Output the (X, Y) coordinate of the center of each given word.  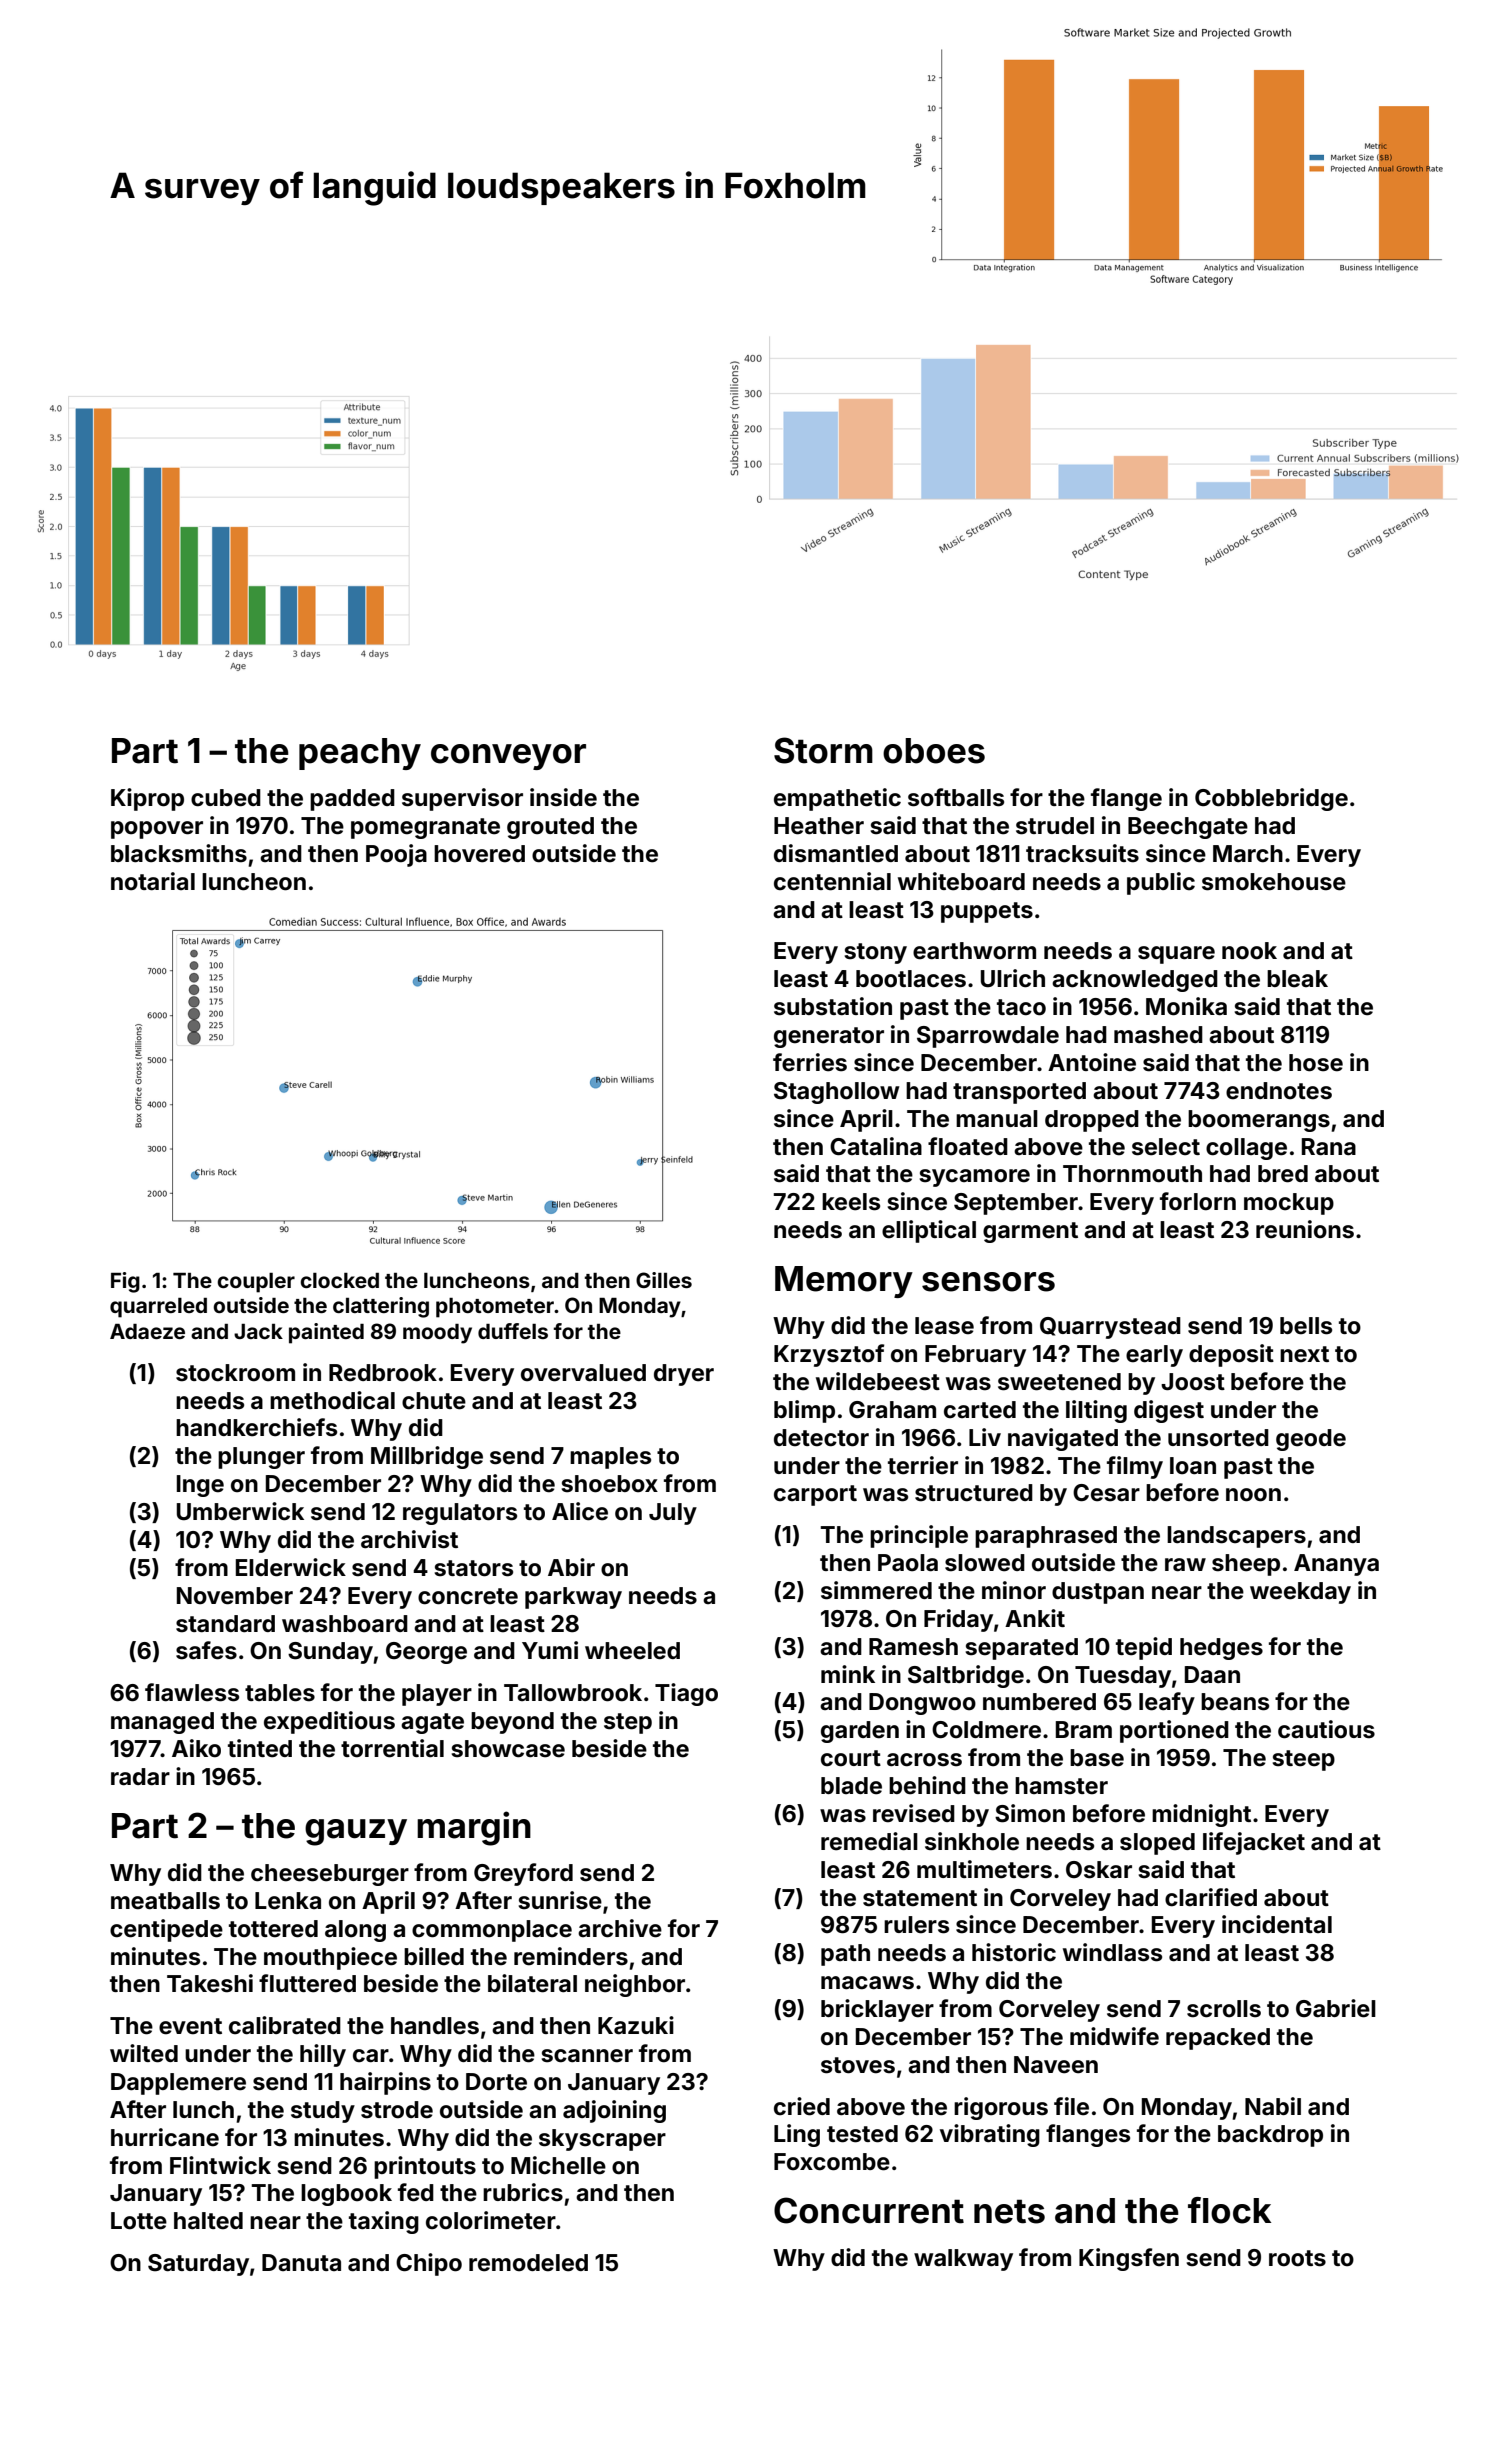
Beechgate (1188, 828)
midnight (1201, 1815)
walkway (963, 2260)
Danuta (301, 2262)
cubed (226, 798)
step (628, 1723)
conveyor (508, 757)
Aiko (196, 1748)
